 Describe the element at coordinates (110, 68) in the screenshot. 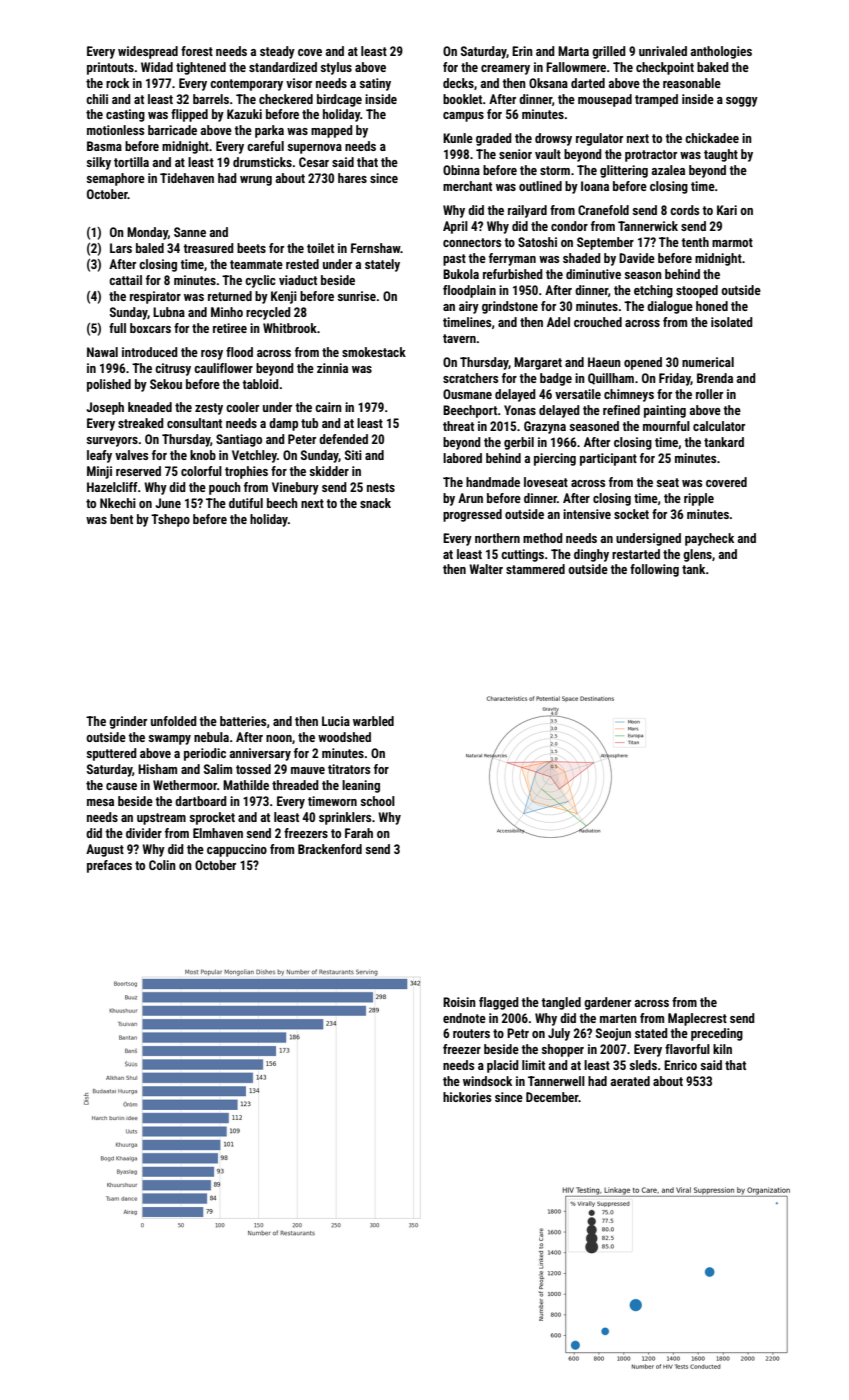

I see `printouts` at that location.
